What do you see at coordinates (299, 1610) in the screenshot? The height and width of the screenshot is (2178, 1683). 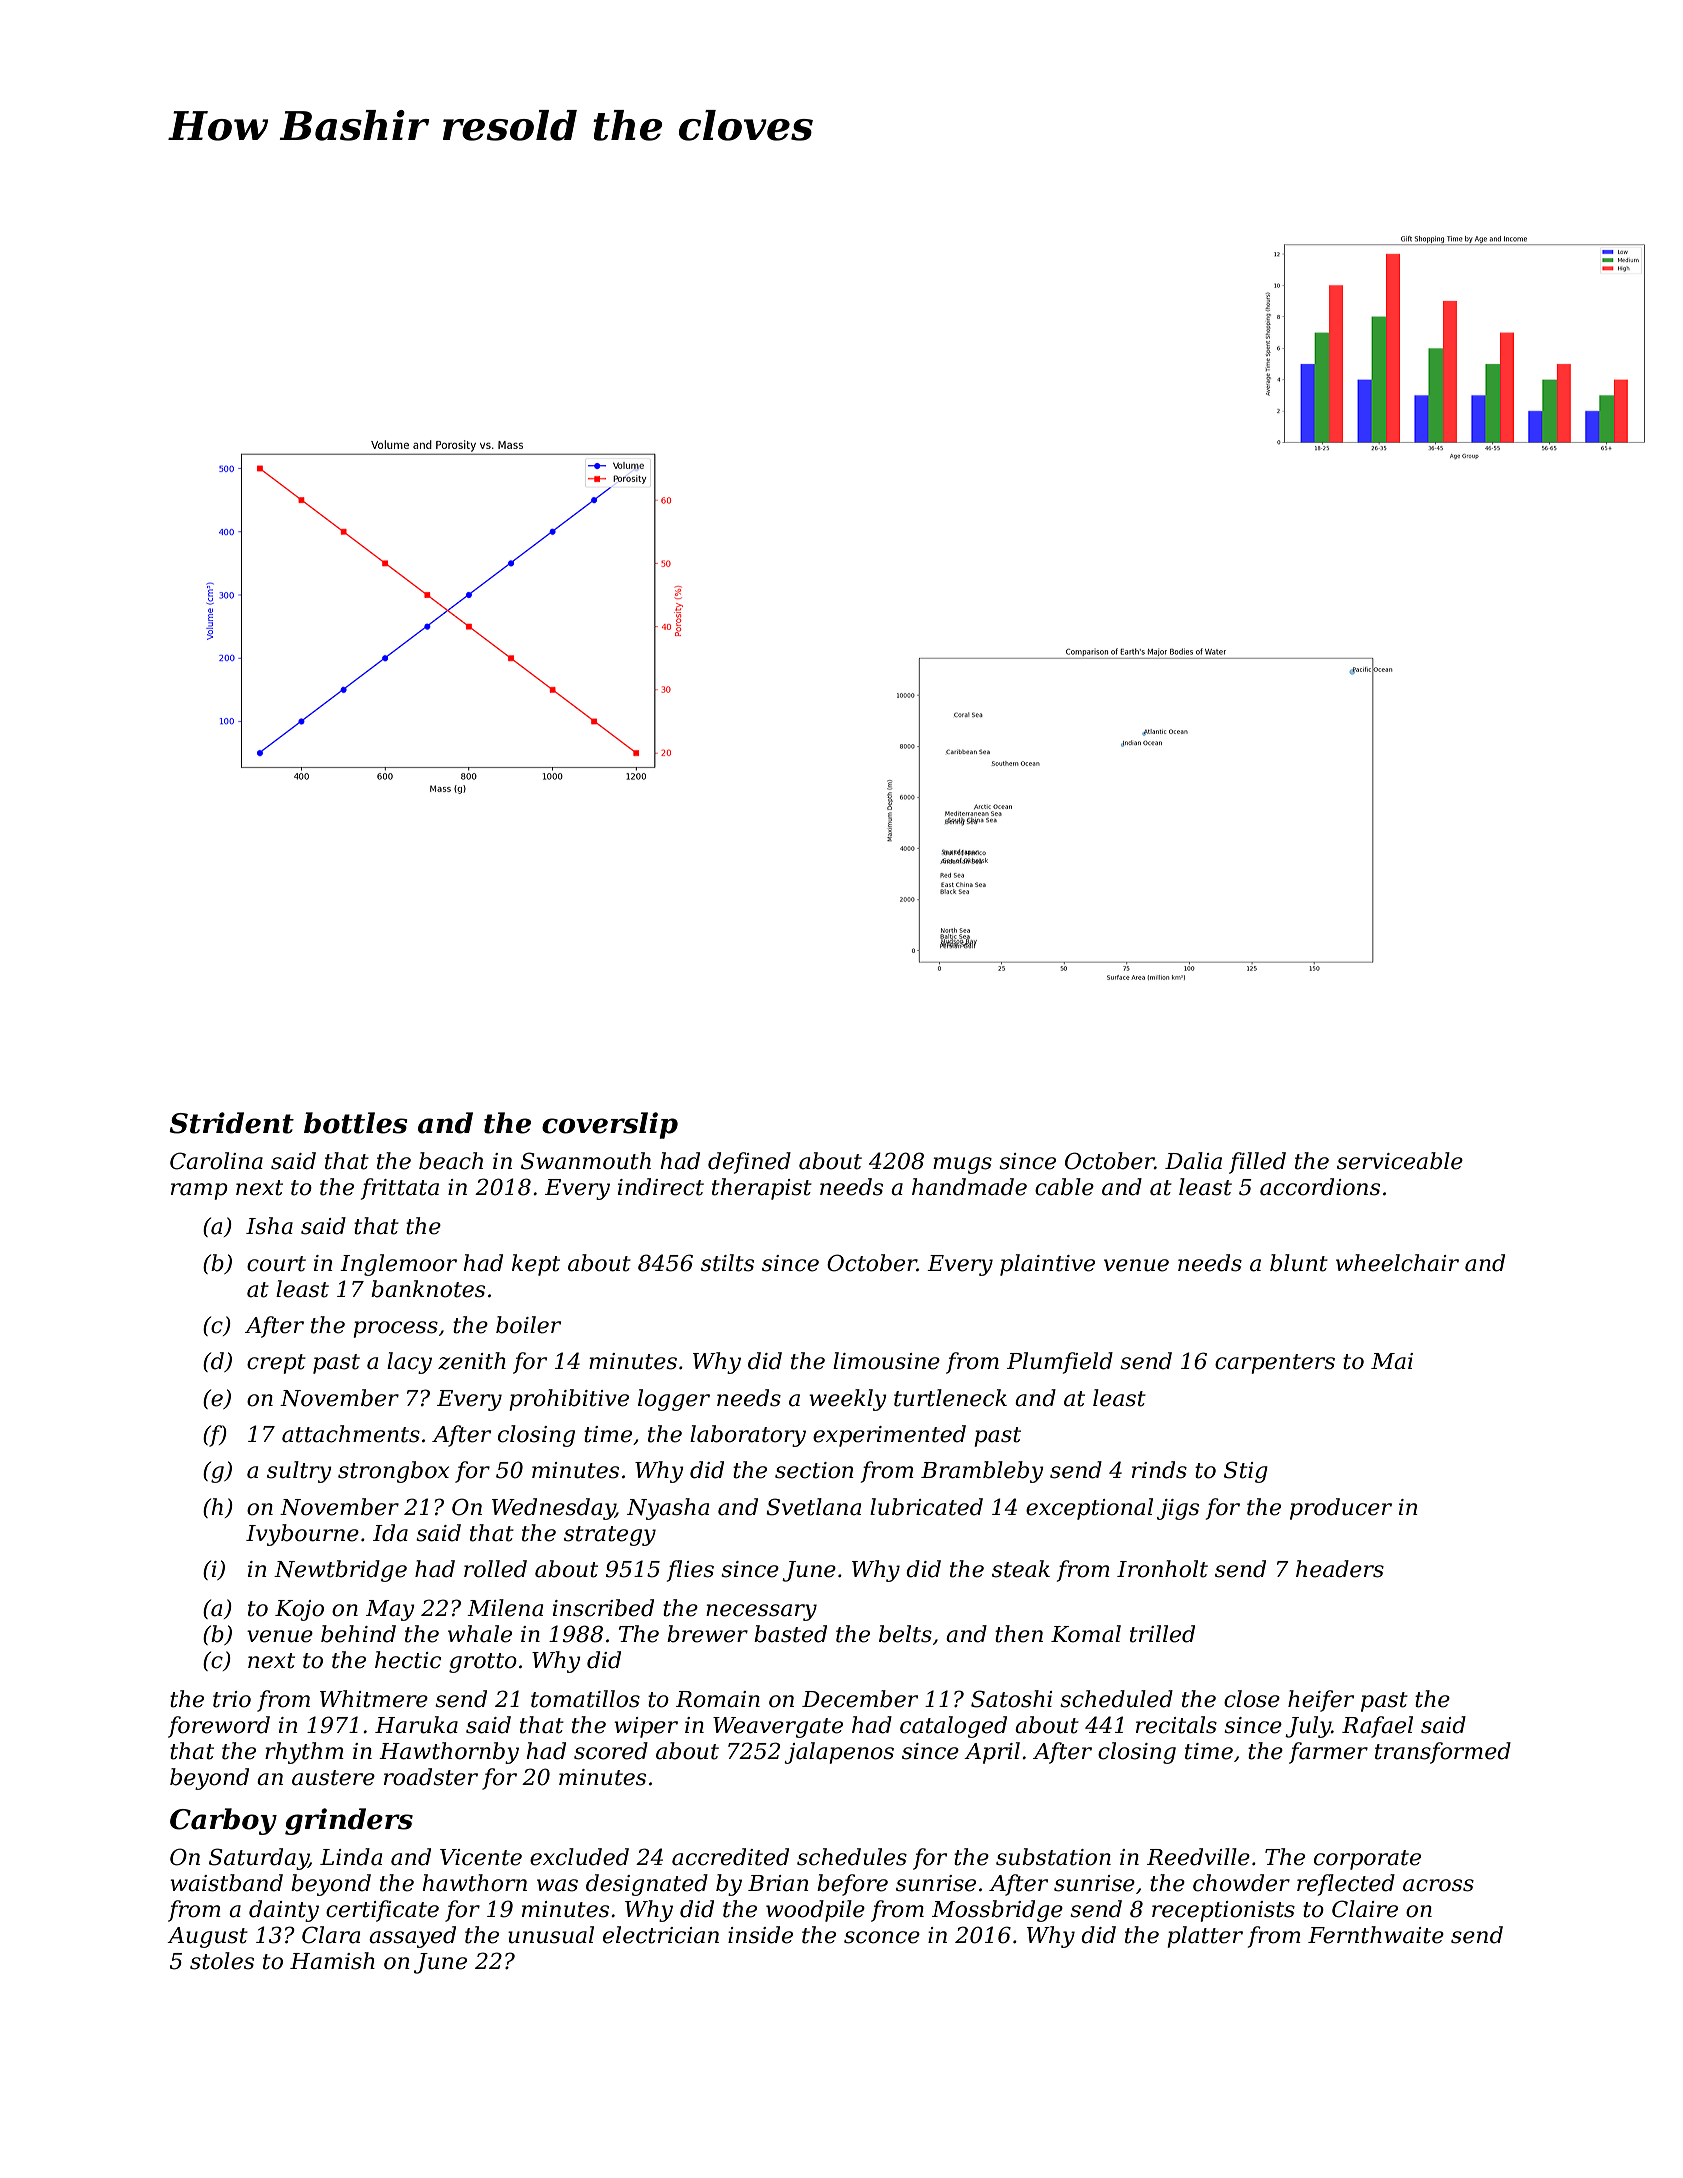 I see `Kojo` at bounding box center [299, 1610].
